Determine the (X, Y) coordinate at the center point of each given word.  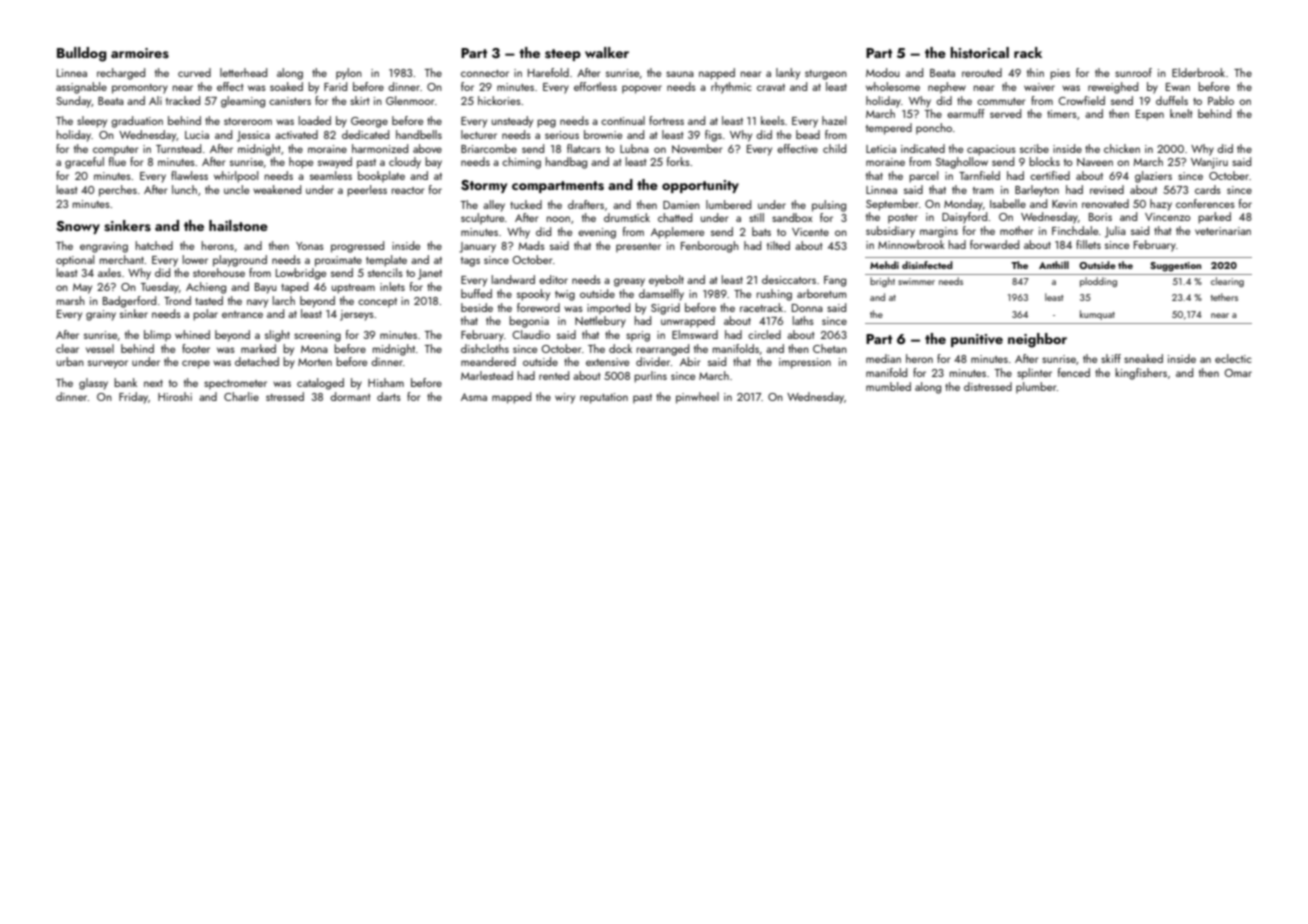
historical (979, 53)
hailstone (238, 225)
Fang (835, 281)
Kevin (1064, 204)
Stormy (484, 186)
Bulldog (82, 54)
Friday (133, 398)
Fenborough (710, 247)
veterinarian (1223, 231)
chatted (675, 217)
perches (118, 191)
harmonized (380, 148)
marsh (71, 300)
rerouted (982, 72)
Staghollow (962, 163)
